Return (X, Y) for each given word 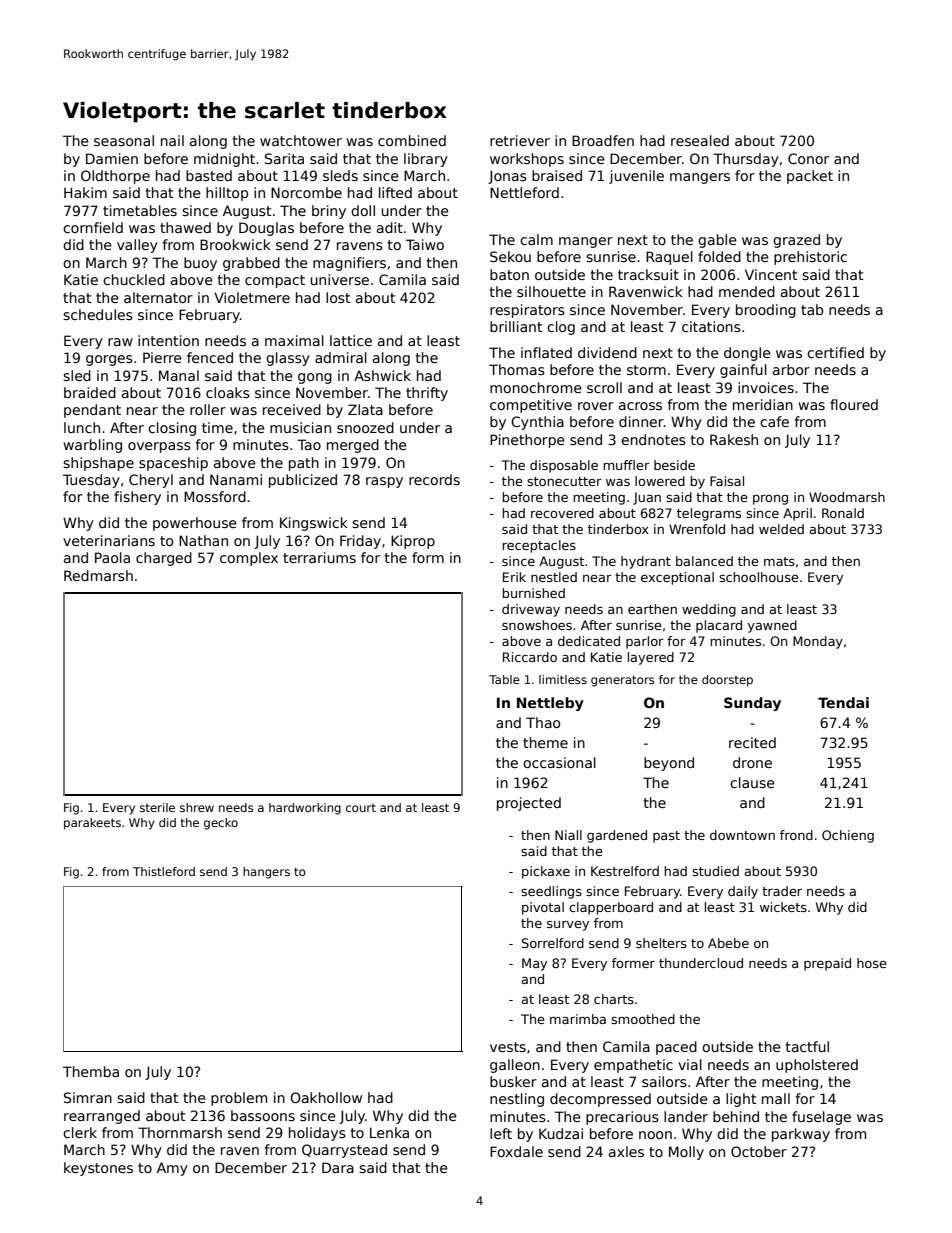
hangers (266, 873)
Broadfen (603, 140)
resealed (700, 140)
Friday (360, 542)
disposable (564, 466)
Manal (179, 375)
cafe (774, 421)
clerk (80, 1132)
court (361, 808)
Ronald (843, 513)
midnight (224, 160)
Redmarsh (98, 575)
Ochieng (848, 836)
